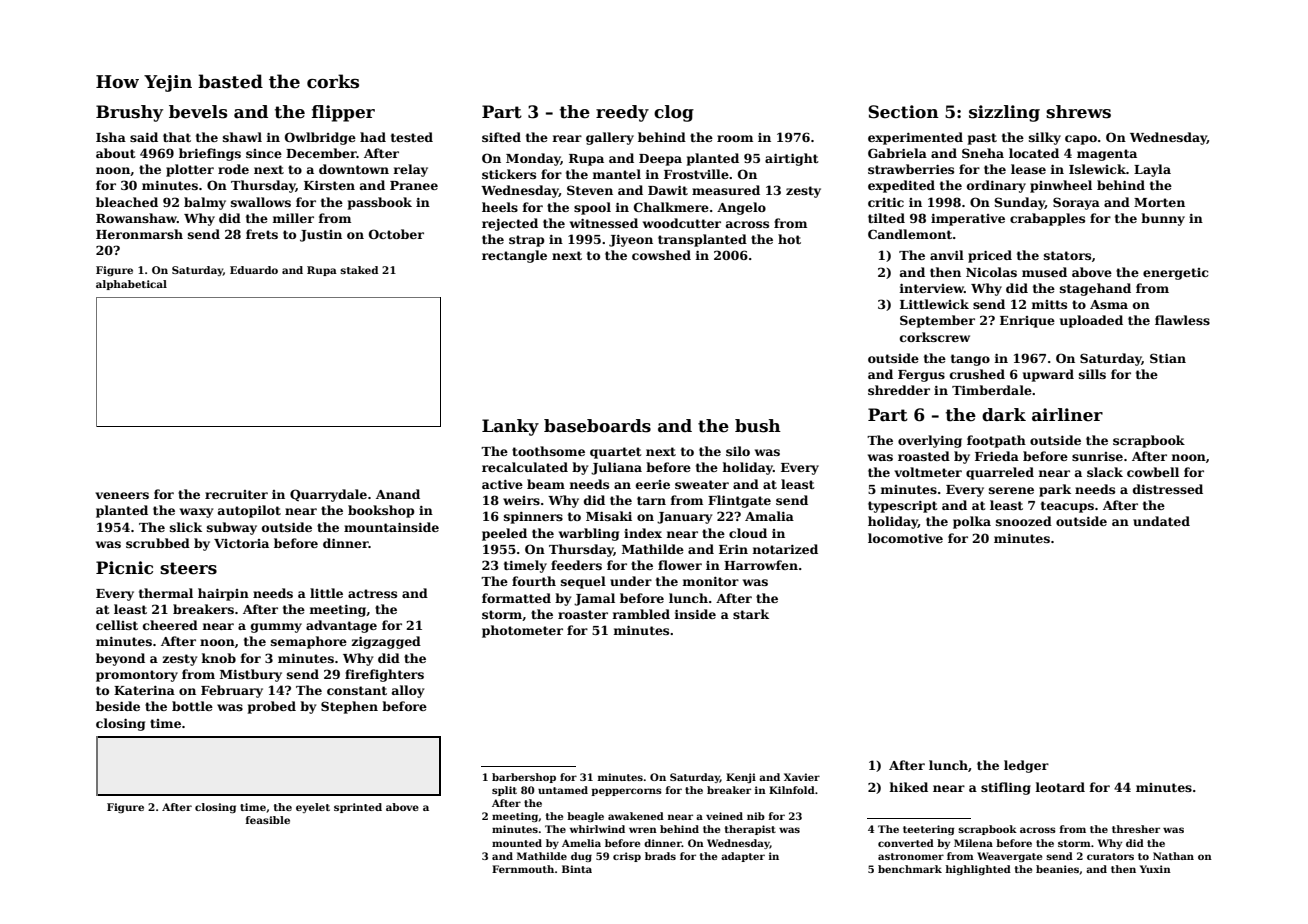 The width and height of the page is (1308, 924). What do you see at coordinates (1078, 112) in the page?
I see `shrews` at bounding box center [1078, 112].
